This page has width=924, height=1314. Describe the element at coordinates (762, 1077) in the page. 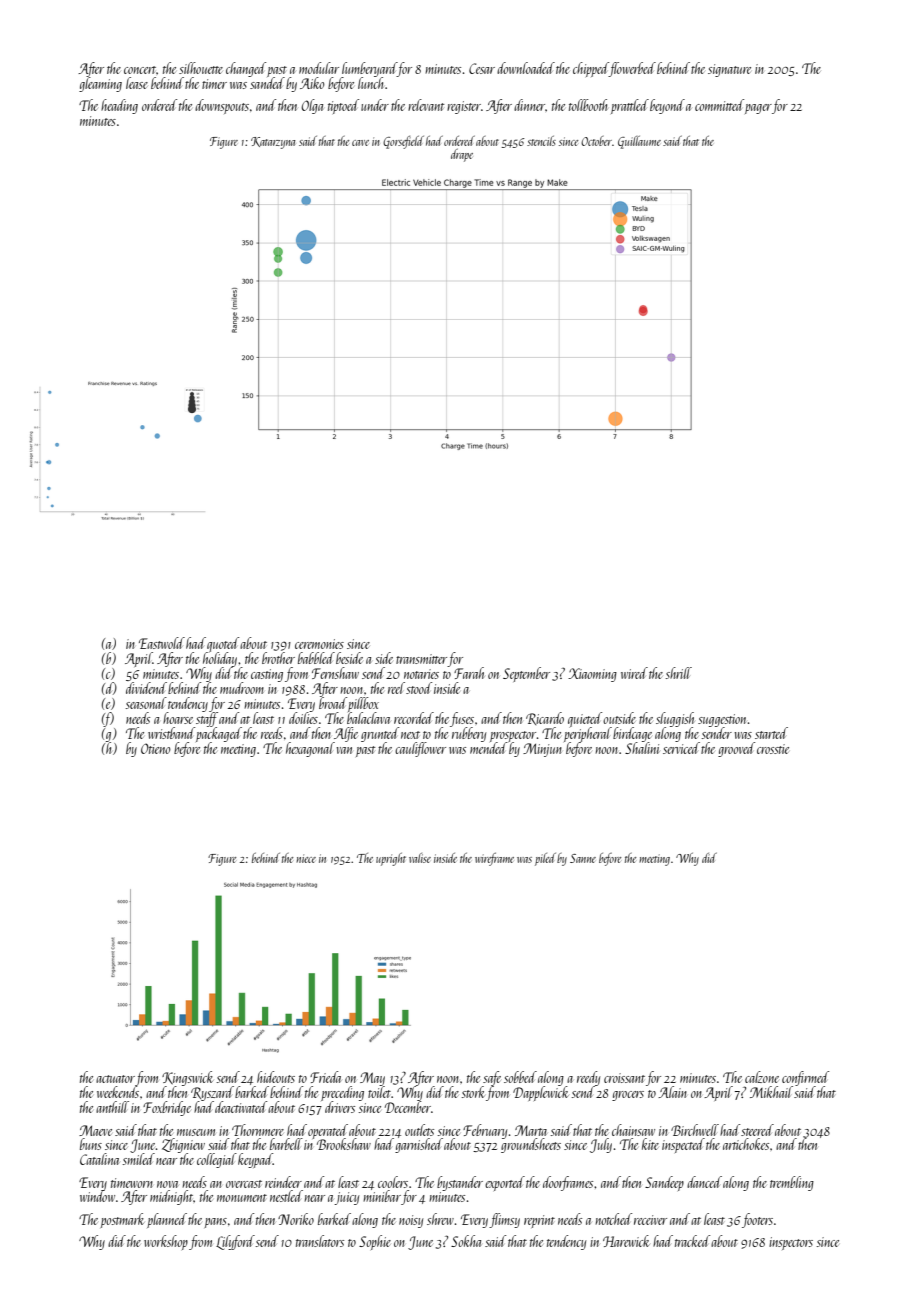

I see `calzone` at that location.
